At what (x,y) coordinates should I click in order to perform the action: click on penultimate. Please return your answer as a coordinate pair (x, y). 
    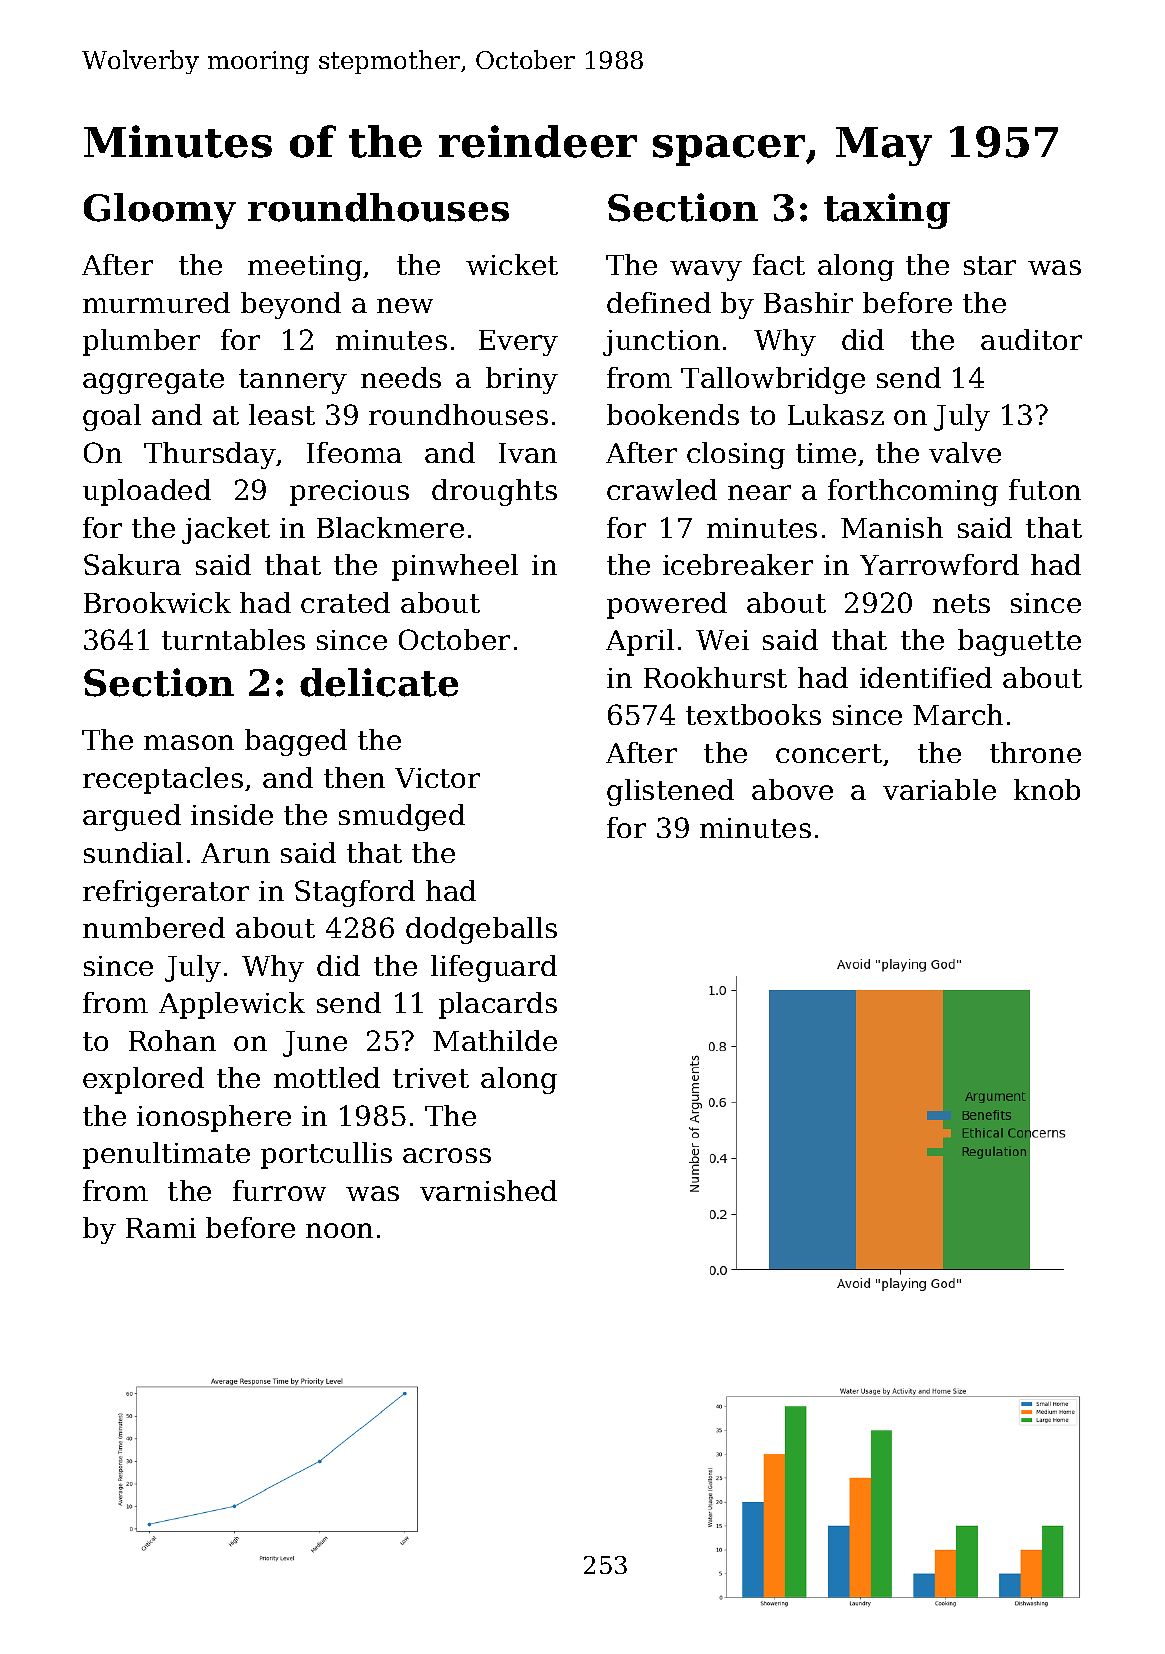
    Looking at the image, I should click on (166, 1155).
